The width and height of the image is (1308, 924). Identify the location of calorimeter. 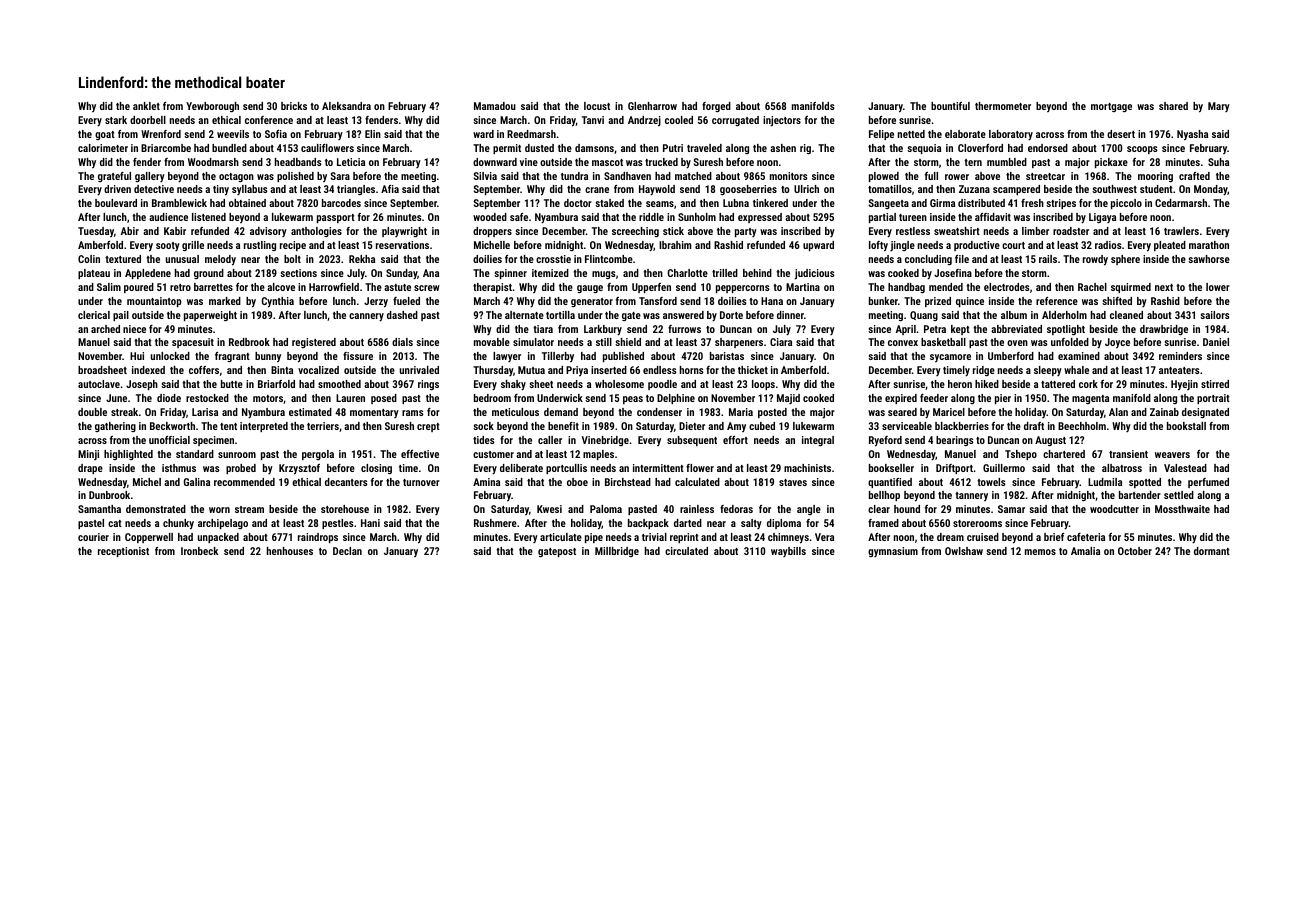
(103, 148).
